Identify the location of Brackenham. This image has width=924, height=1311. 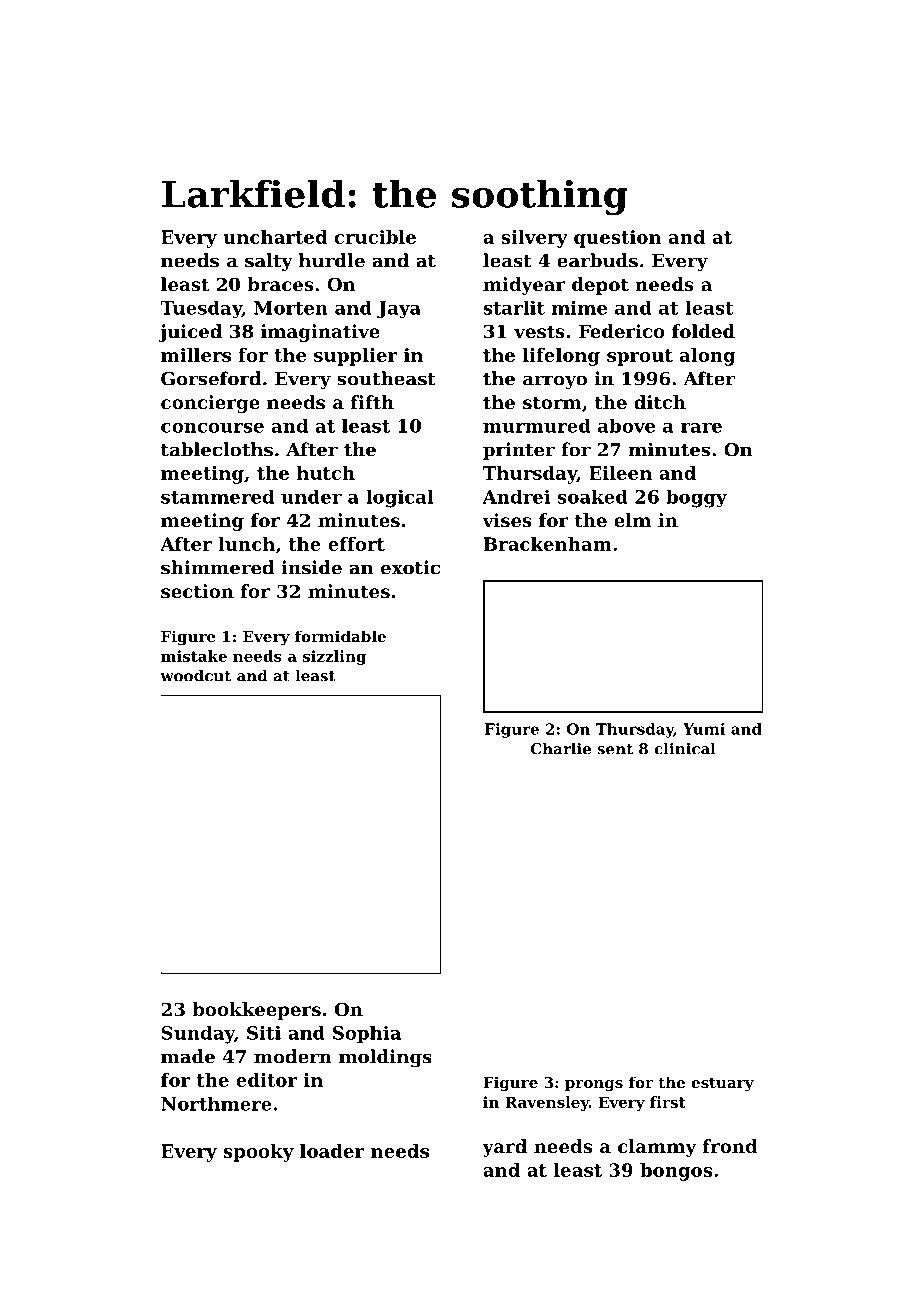
(547, 544).
